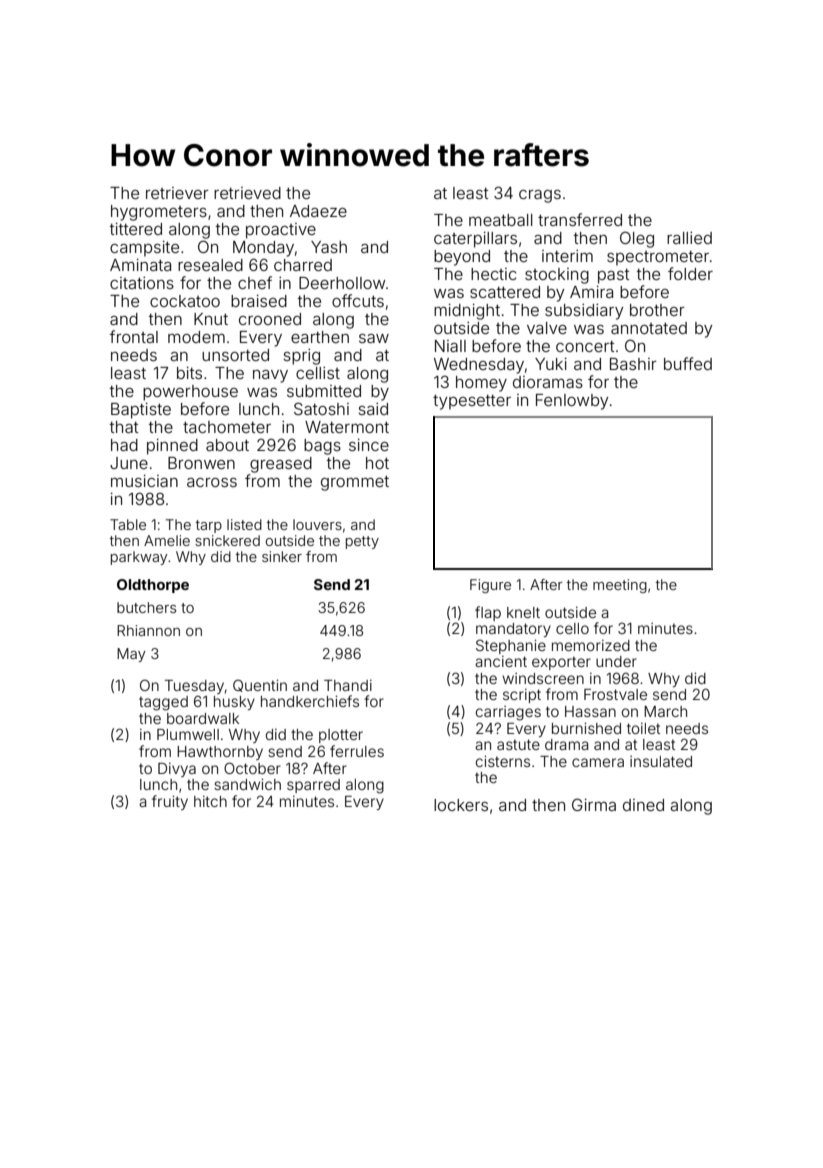 The image size is (823, 1168). Describe the element at coordinates (318, 211) in the screenshot. I see `Adaeze` at that location.
